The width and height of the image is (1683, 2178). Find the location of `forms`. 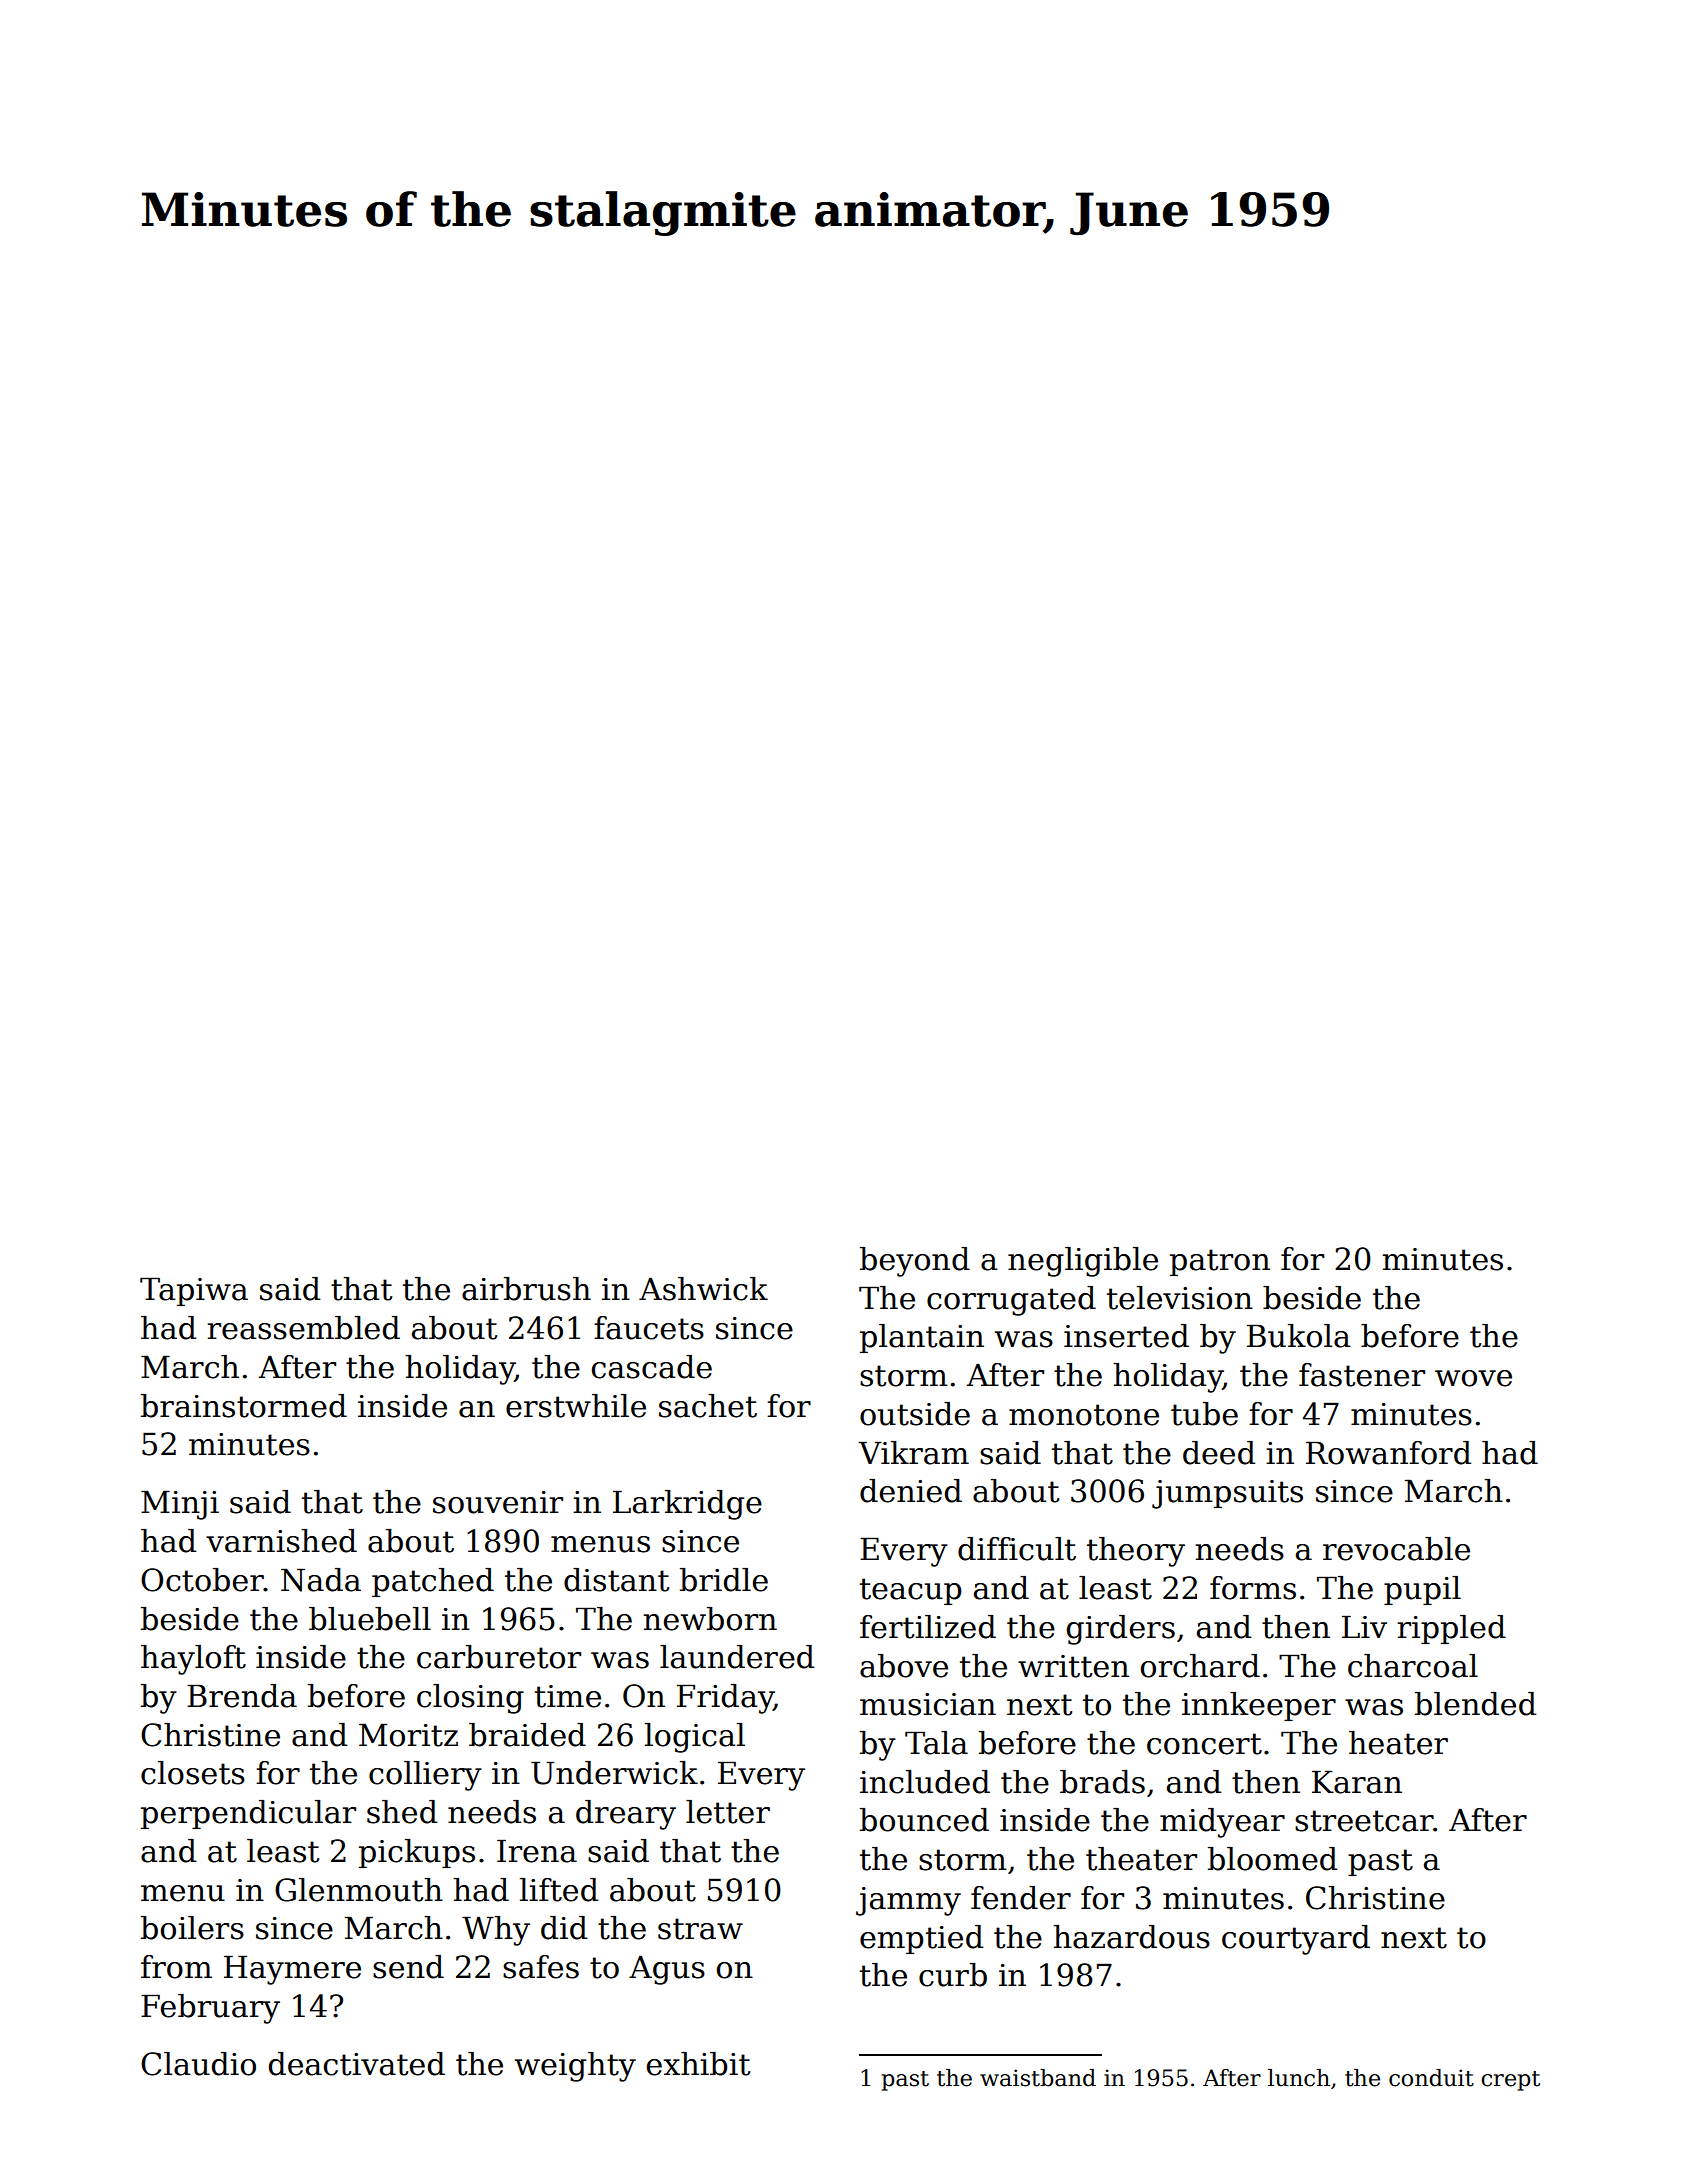

forms is located at coordinates (1253, 1588).
